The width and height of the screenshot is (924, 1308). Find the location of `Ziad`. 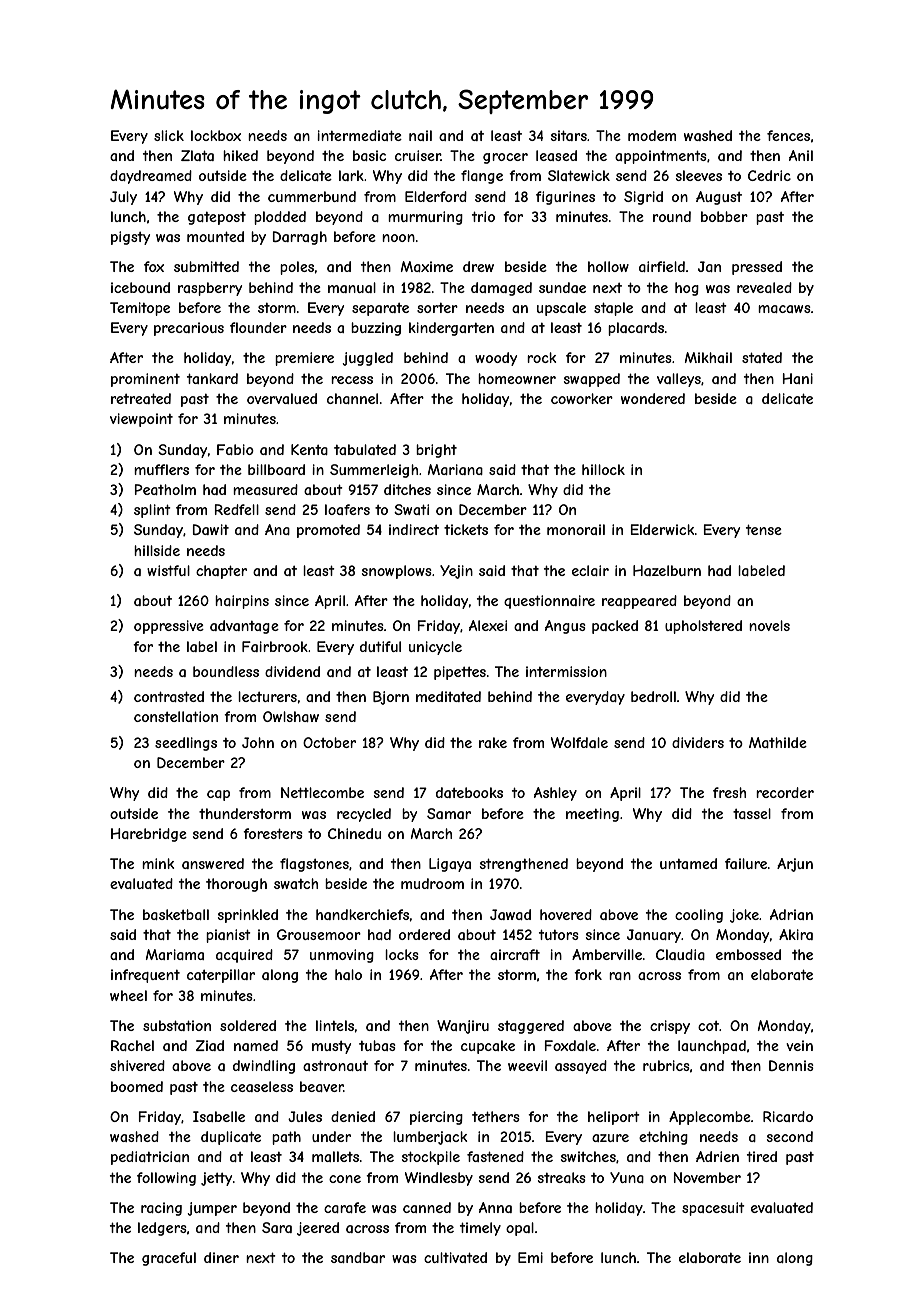

Ziad is located at coordinates (210, 1045).
